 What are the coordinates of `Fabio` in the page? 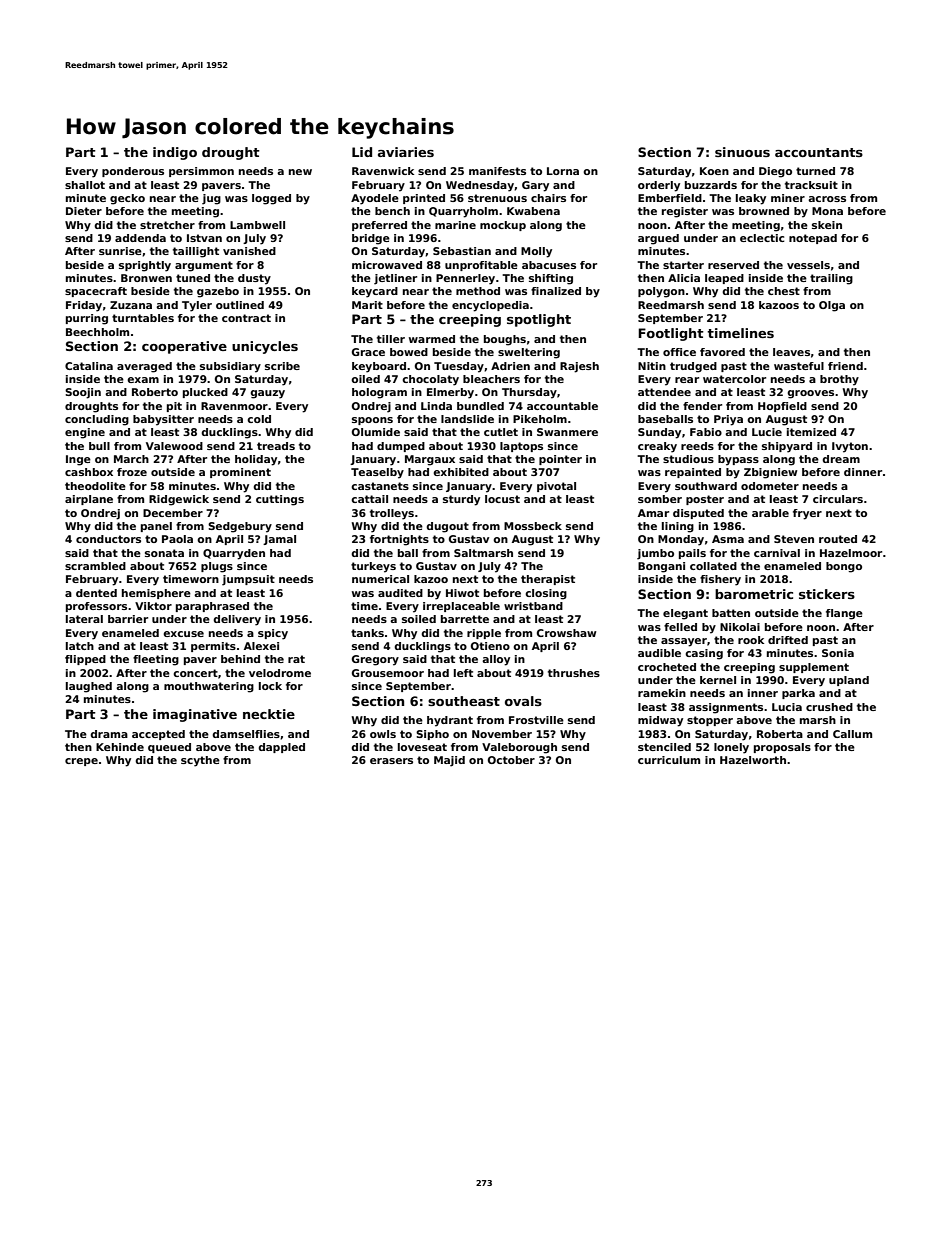 It's located at (706, 432).
